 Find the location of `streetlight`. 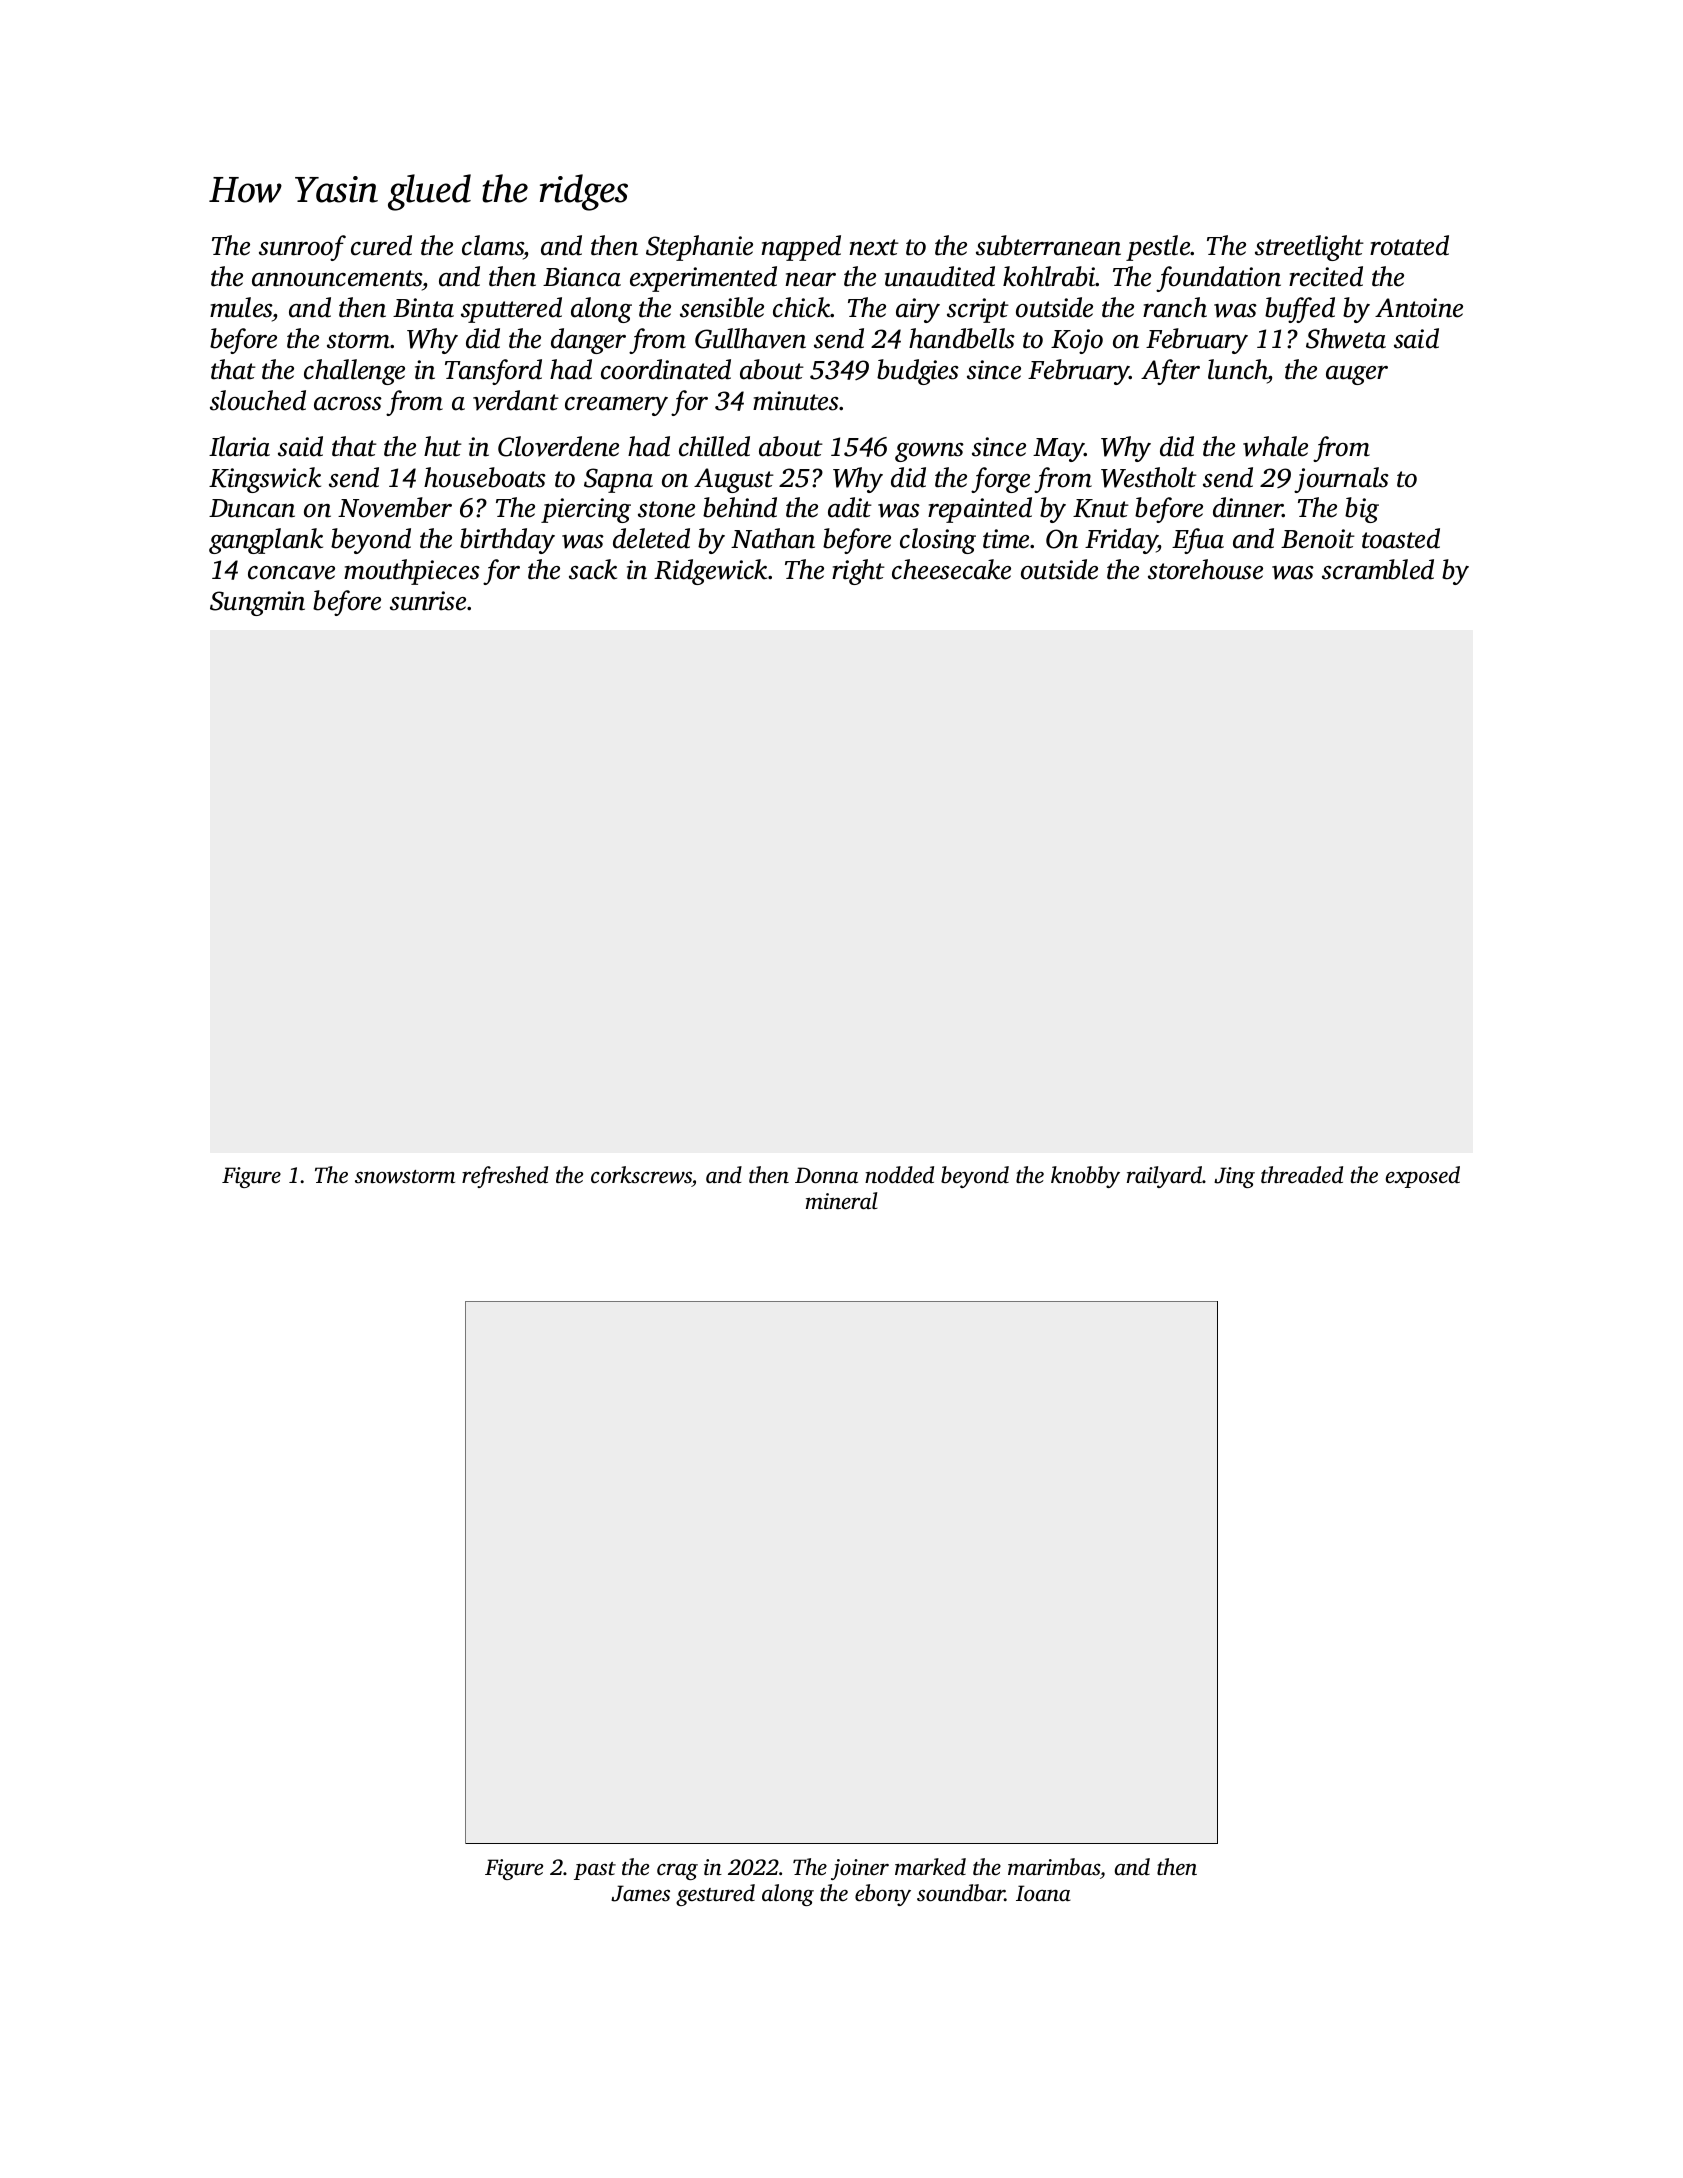

streetlight is located at coordinates (1309, 248).
